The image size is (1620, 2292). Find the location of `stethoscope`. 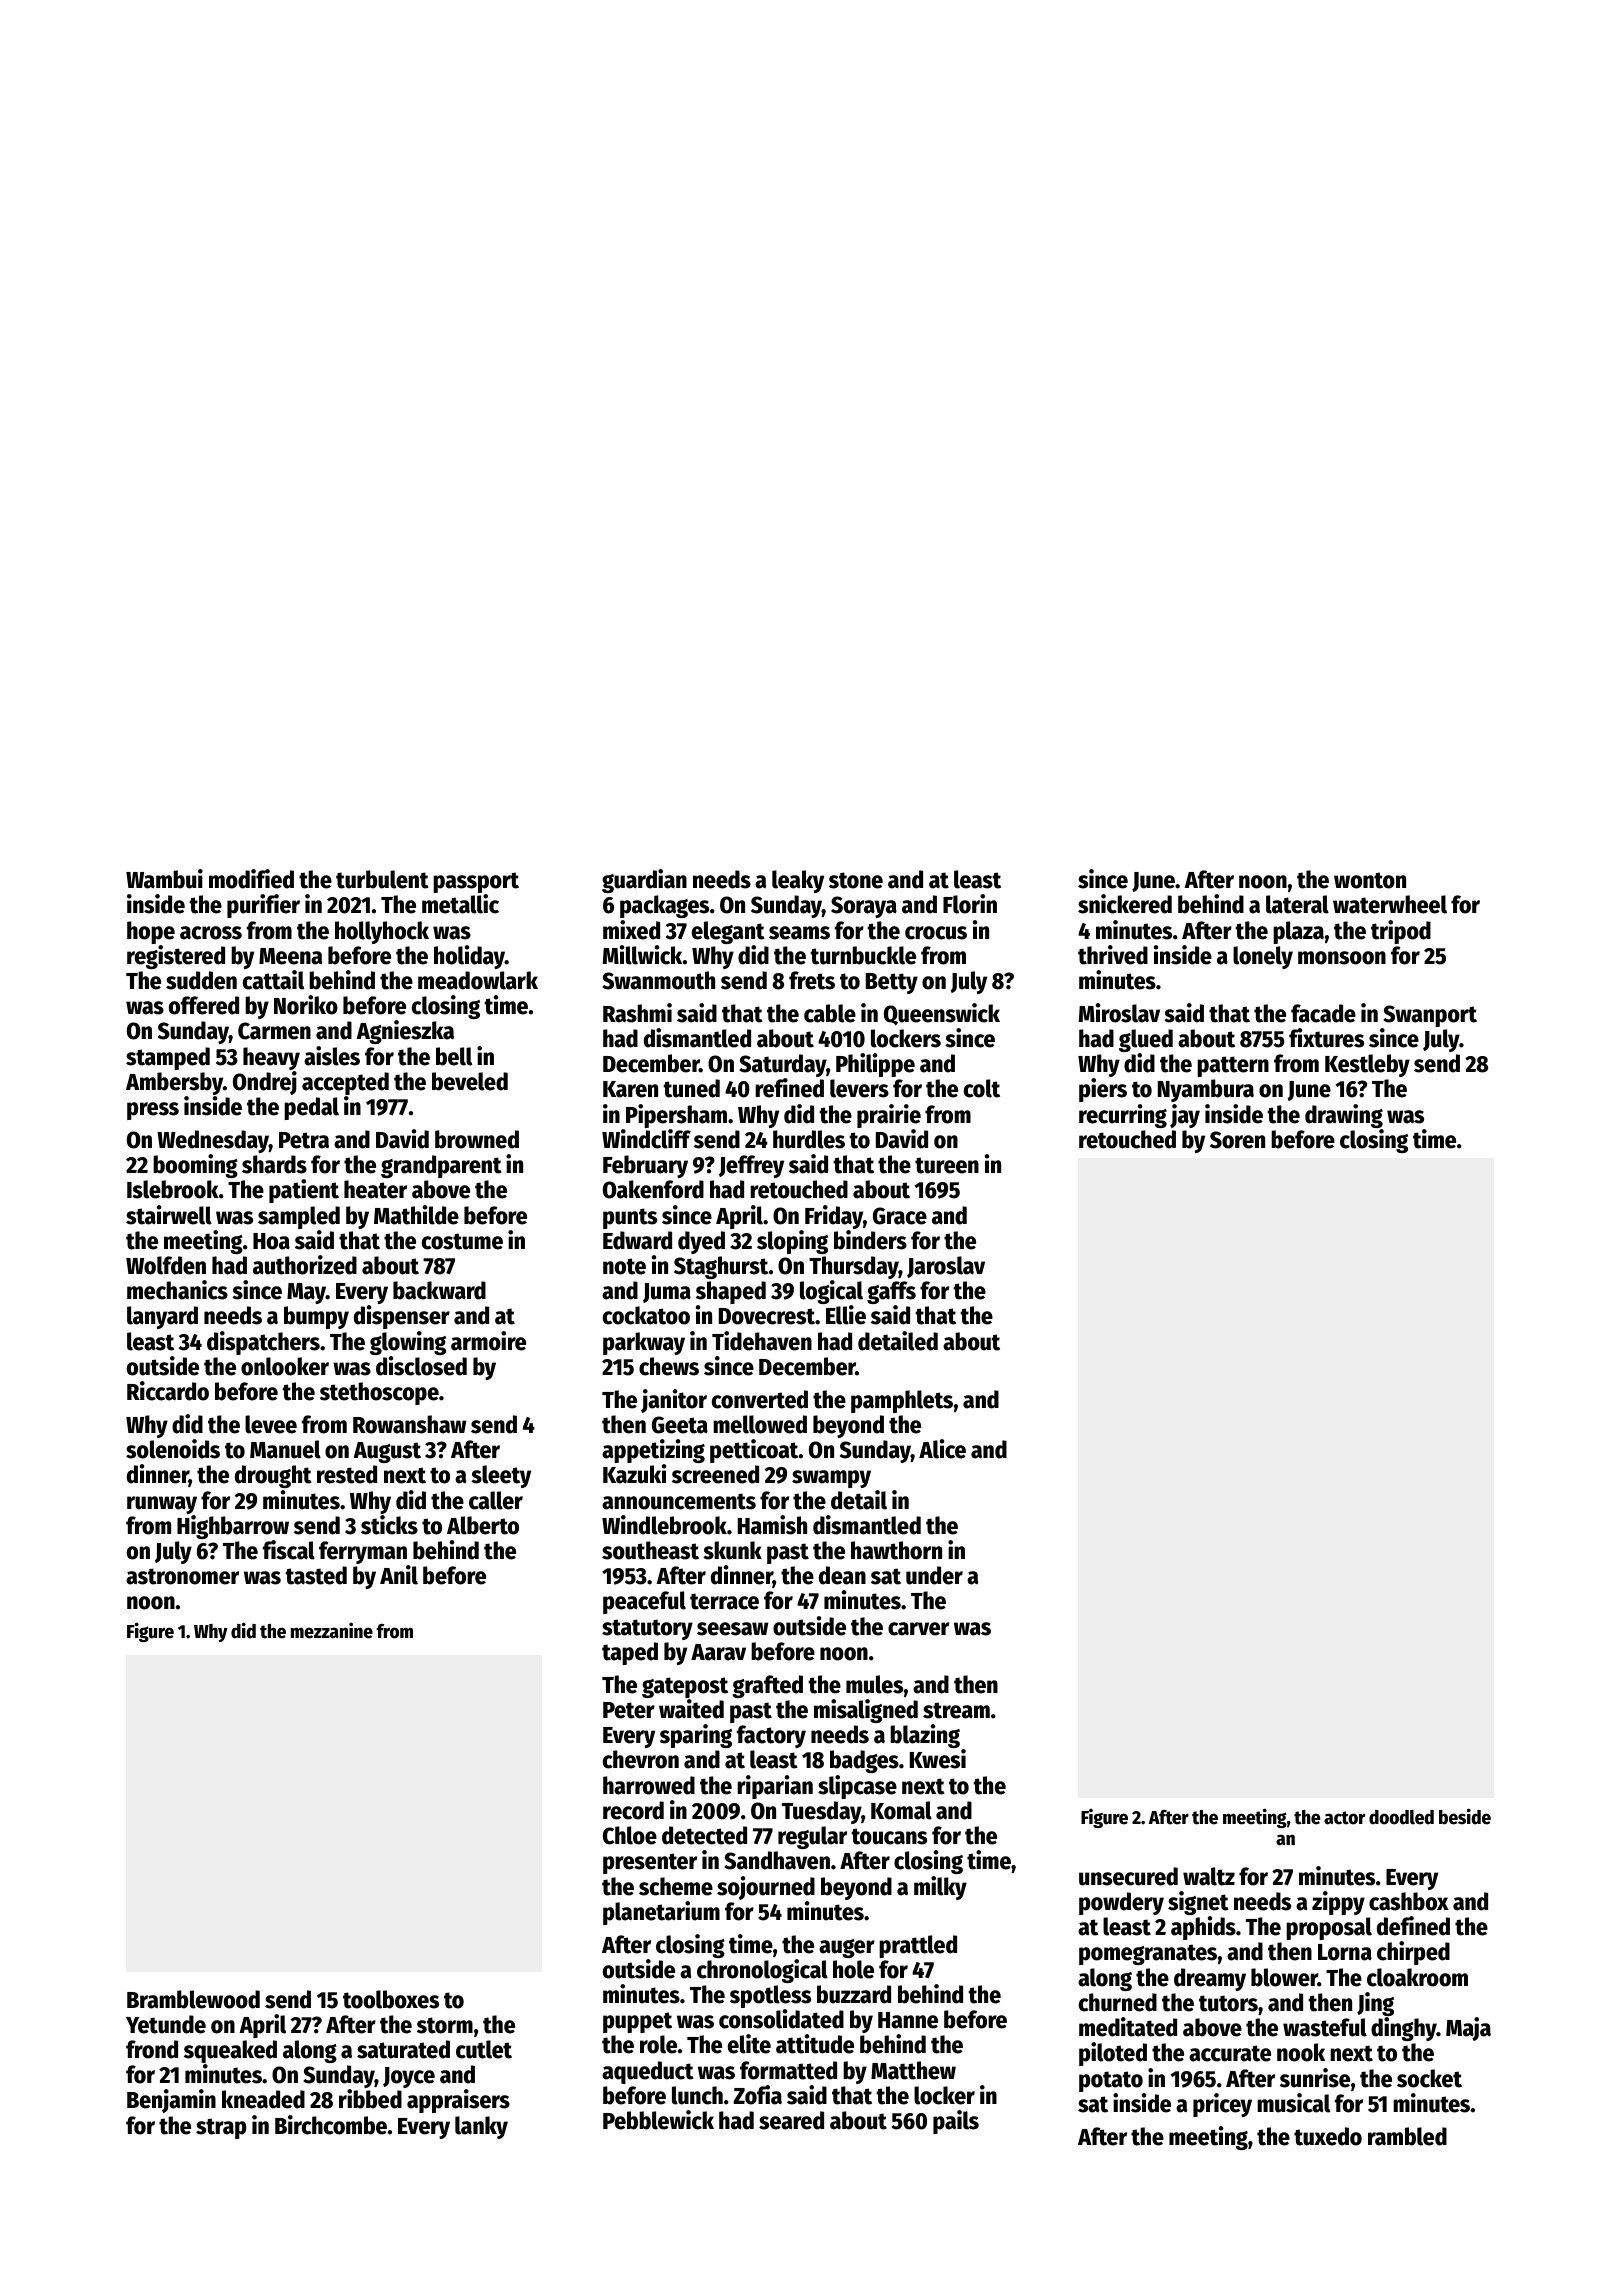

stethoscope is located at coordinates (379, 1393).
